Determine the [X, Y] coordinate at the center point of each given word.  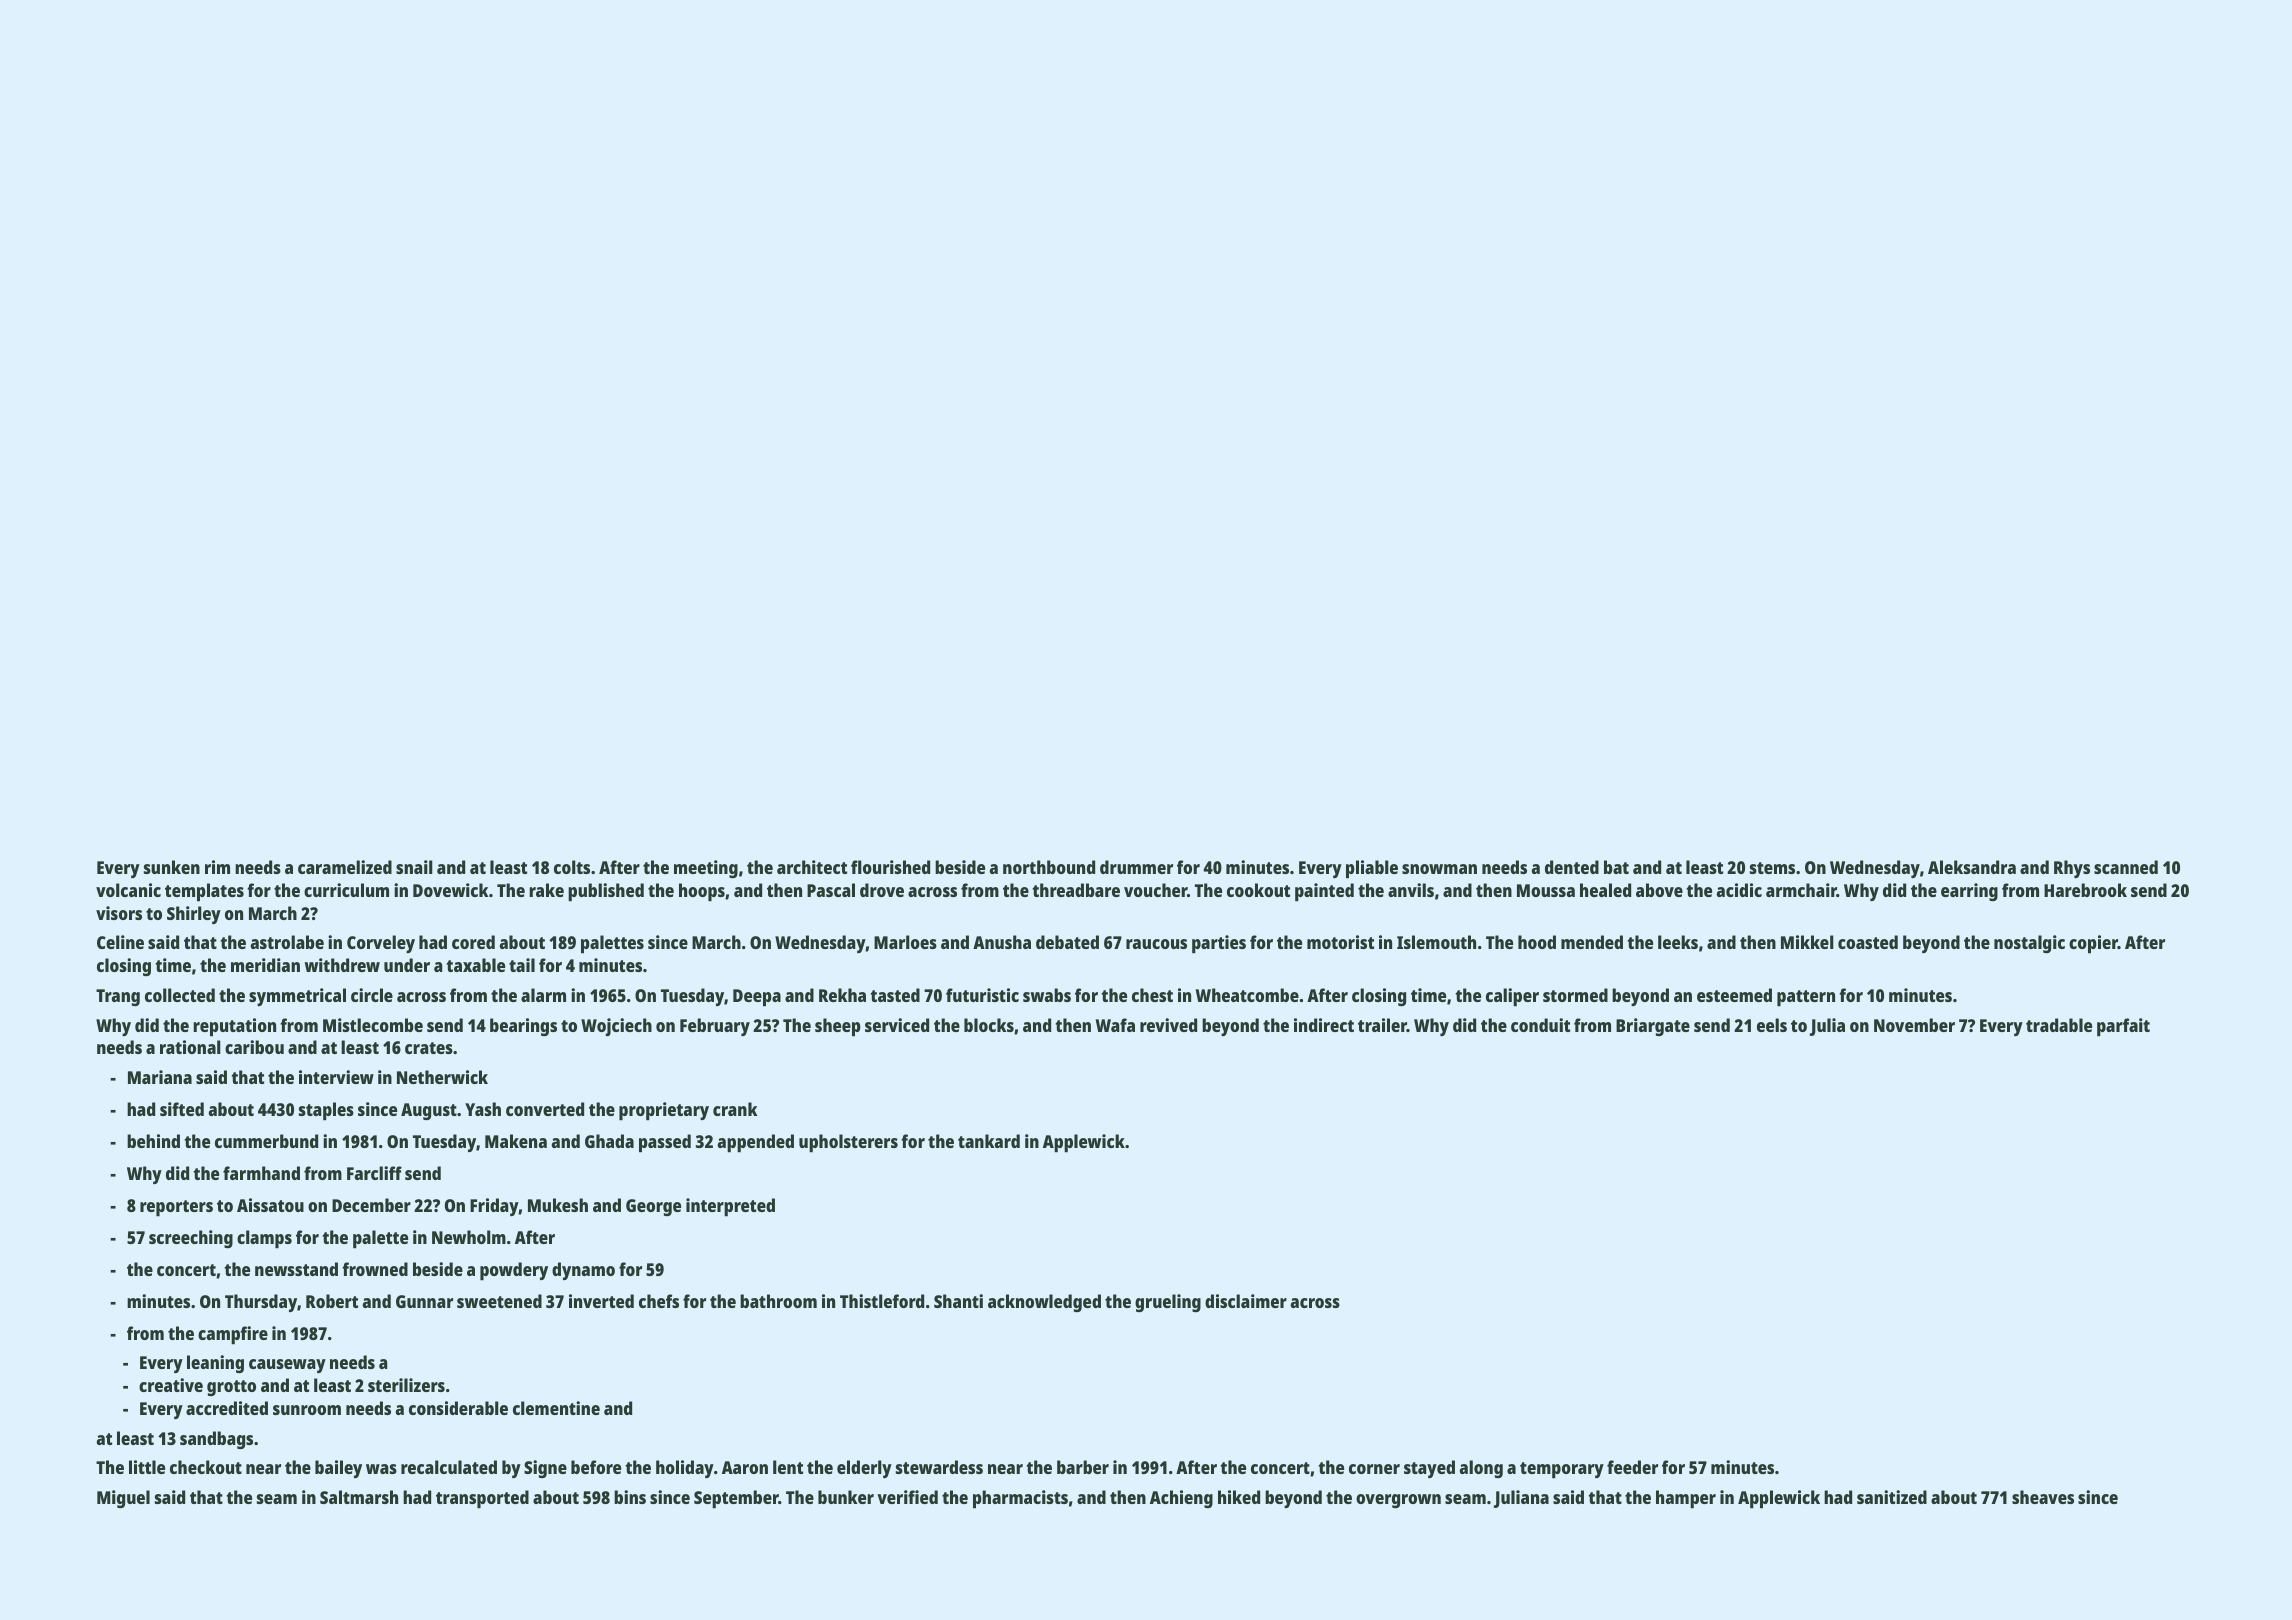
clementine [556, 1408]
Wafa [1115, 1025]
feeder [1632, 1467]
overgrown [1398, 1501]
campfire [233, 1335]
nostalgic [2029, 944]
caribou [254, 1047]
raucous [1156, 944]
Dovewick [451, 890]
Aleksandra [1972, 867]
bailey [338, 1469]
